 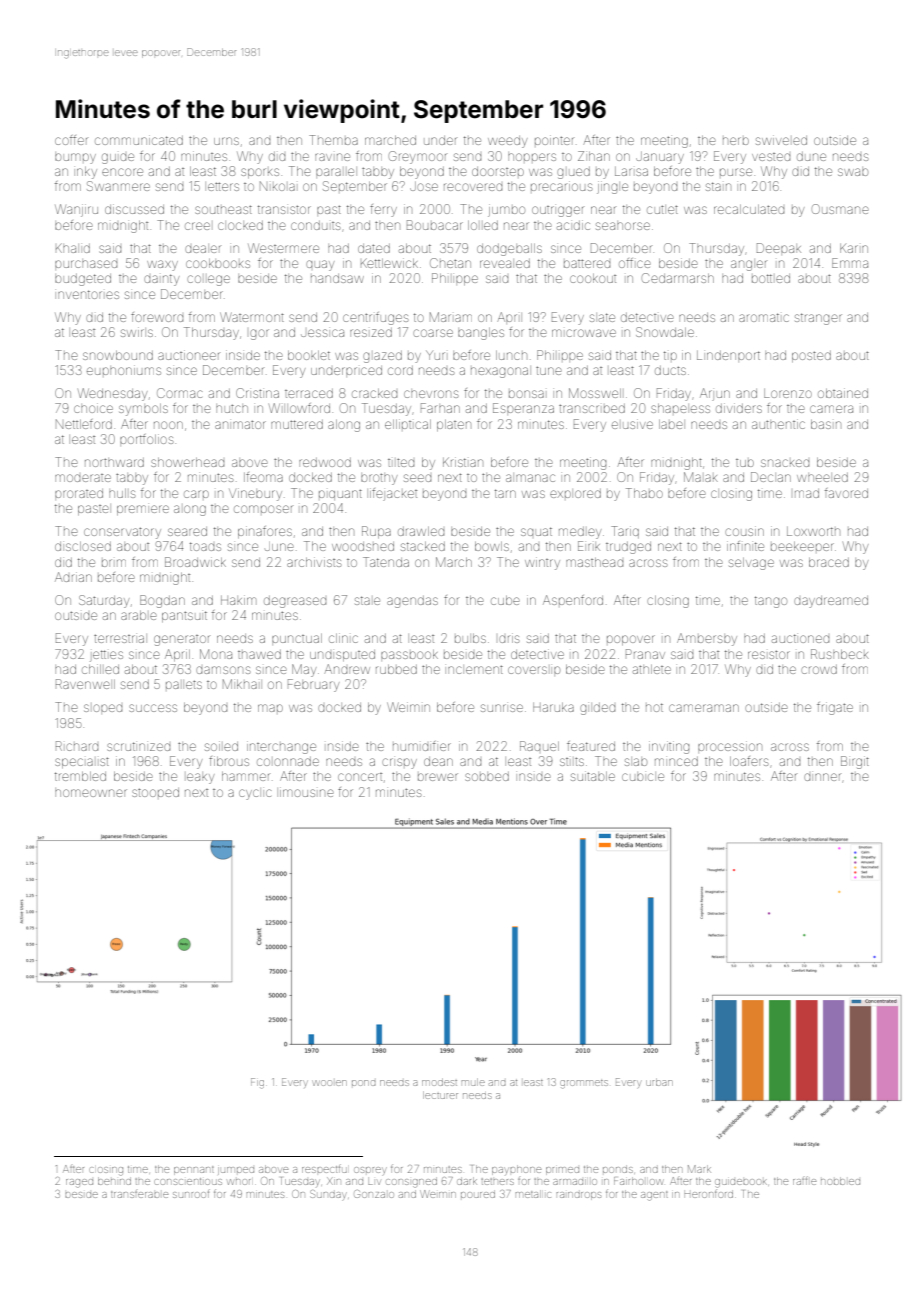 What do you see at coordinates (330, 1083) in the screenshot?
I see `woolen` at bounding box center [330, 1083].
